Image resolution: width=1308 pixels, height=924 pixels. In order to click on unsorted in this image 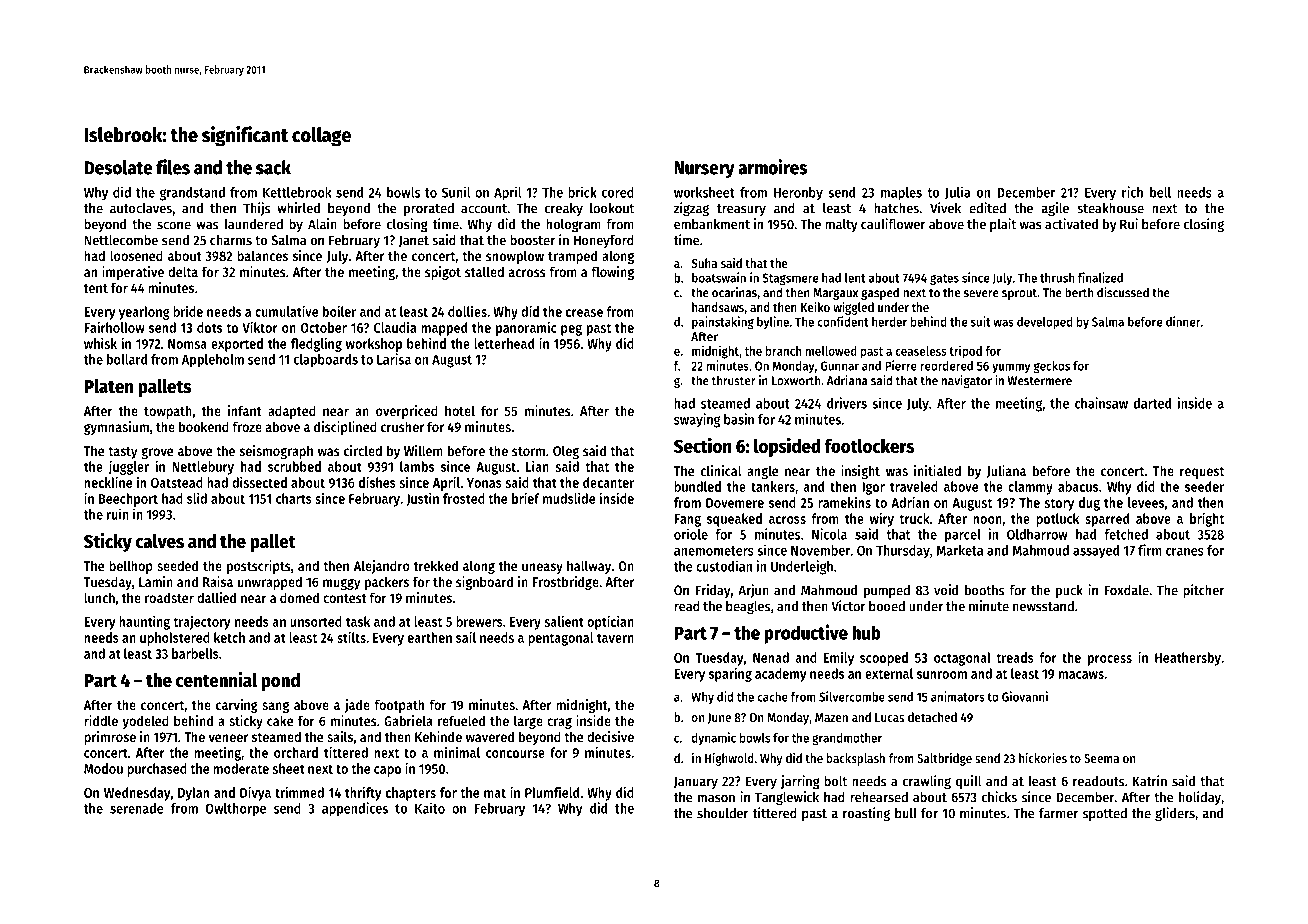, I will do `click(316, 621)`.
